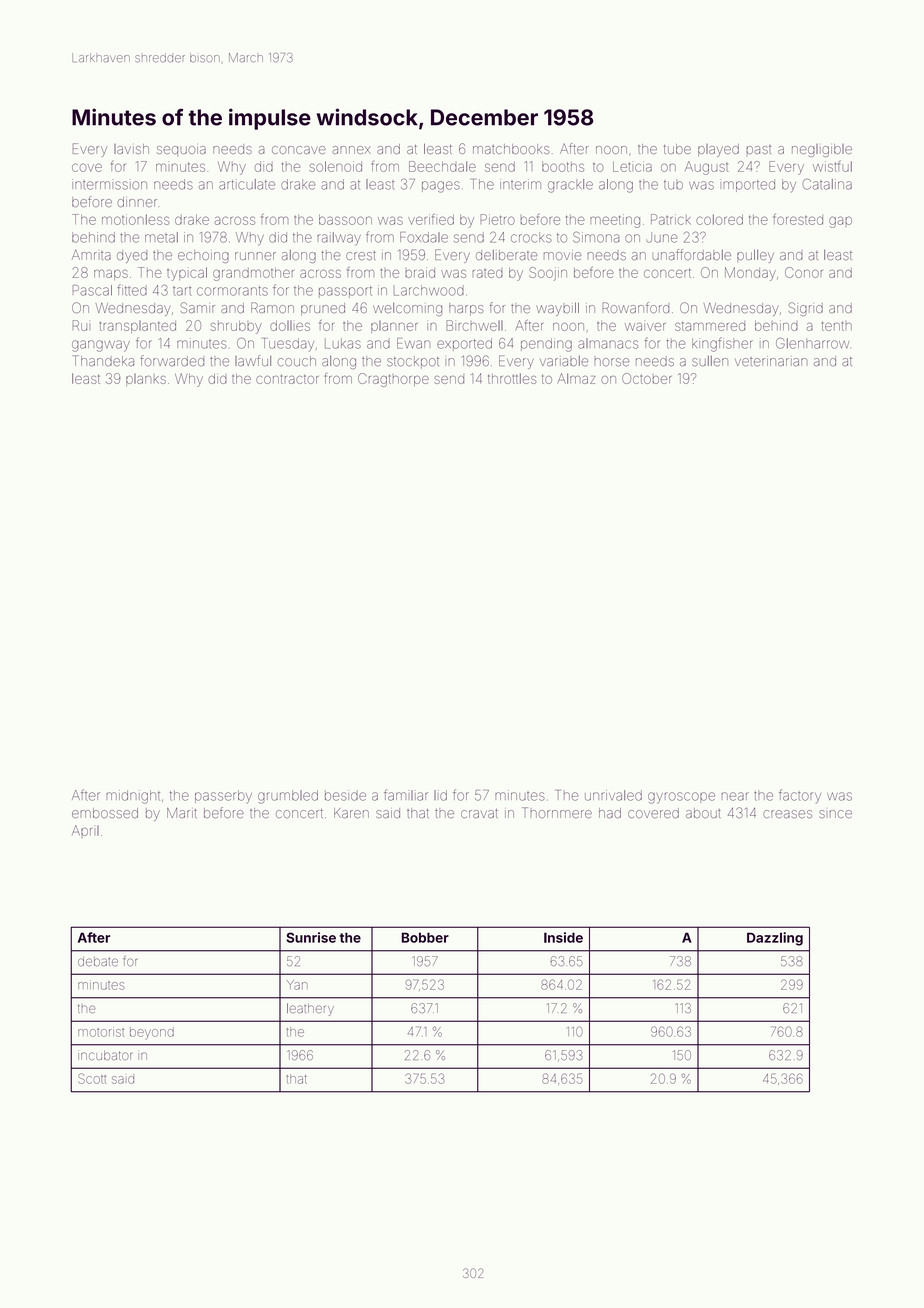 The width and height of the screenshot is (924, 1308). What do you see at coordinates (563, 937) in the screenshot?
I see `Inside` at bounding box center [563, 937].
